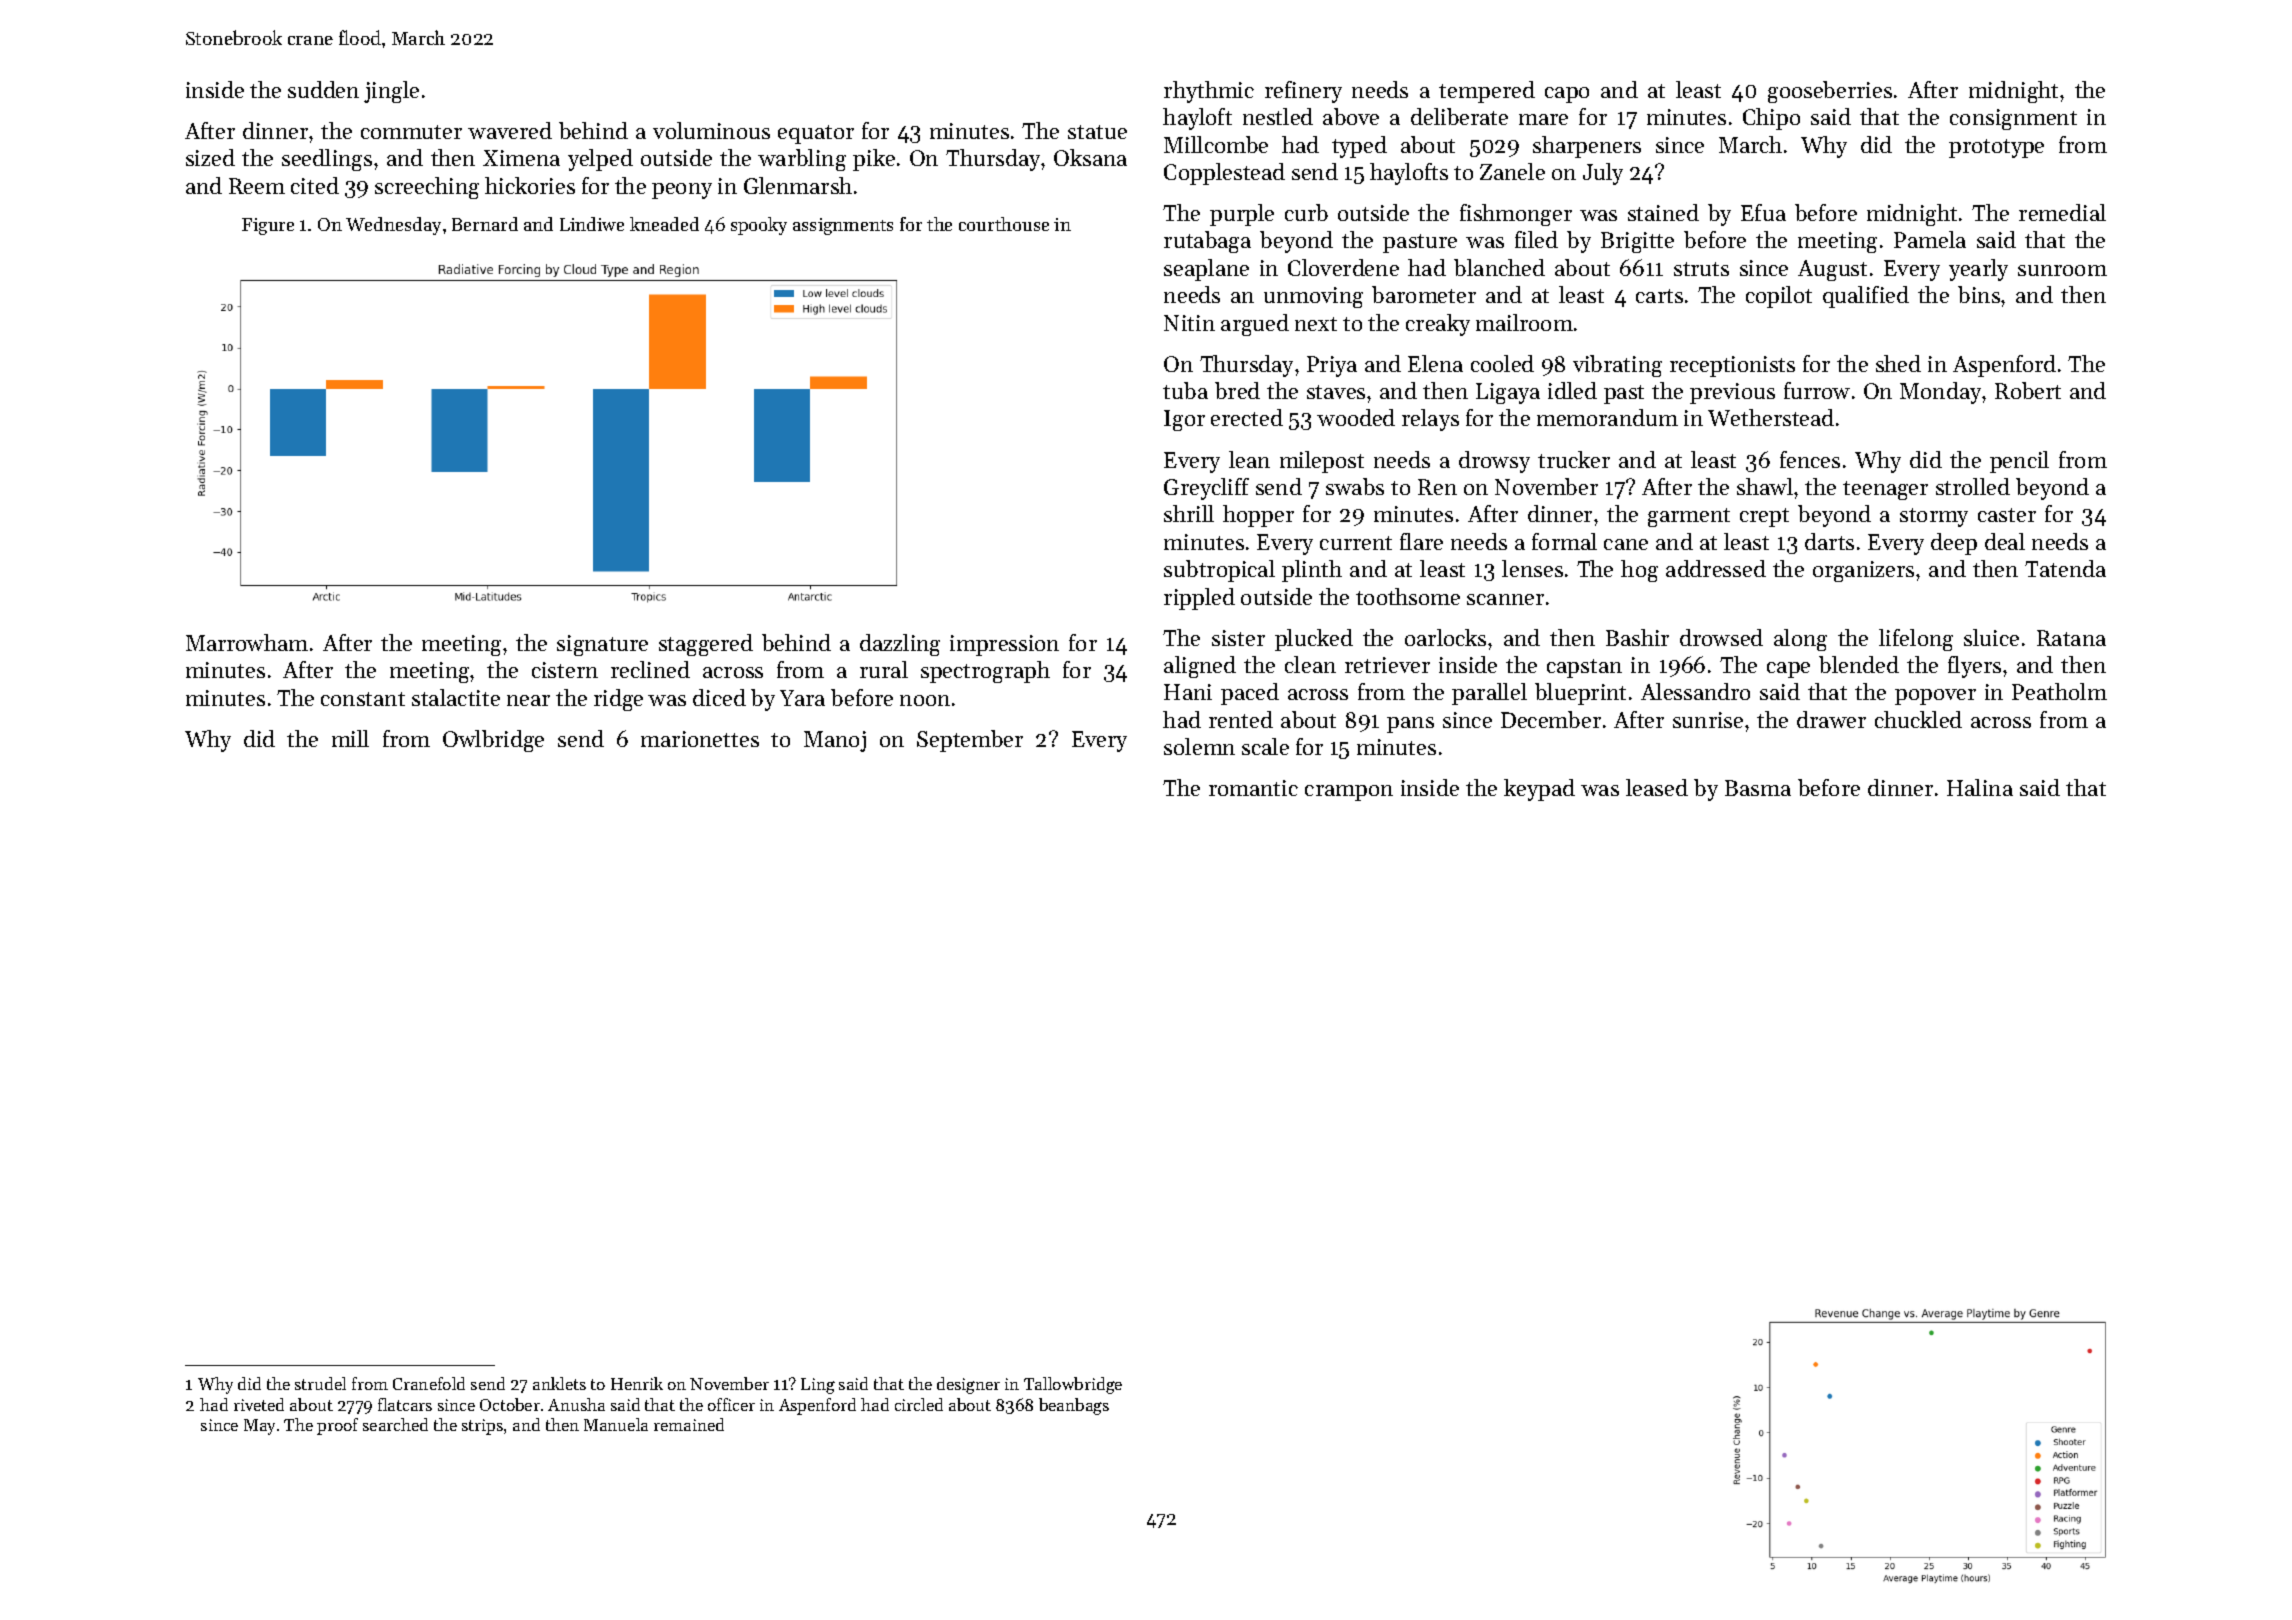 This page has height=1620, width=2292. Describe the element at coordinates (1567, 95) in the page. I see `capo` at that location.
